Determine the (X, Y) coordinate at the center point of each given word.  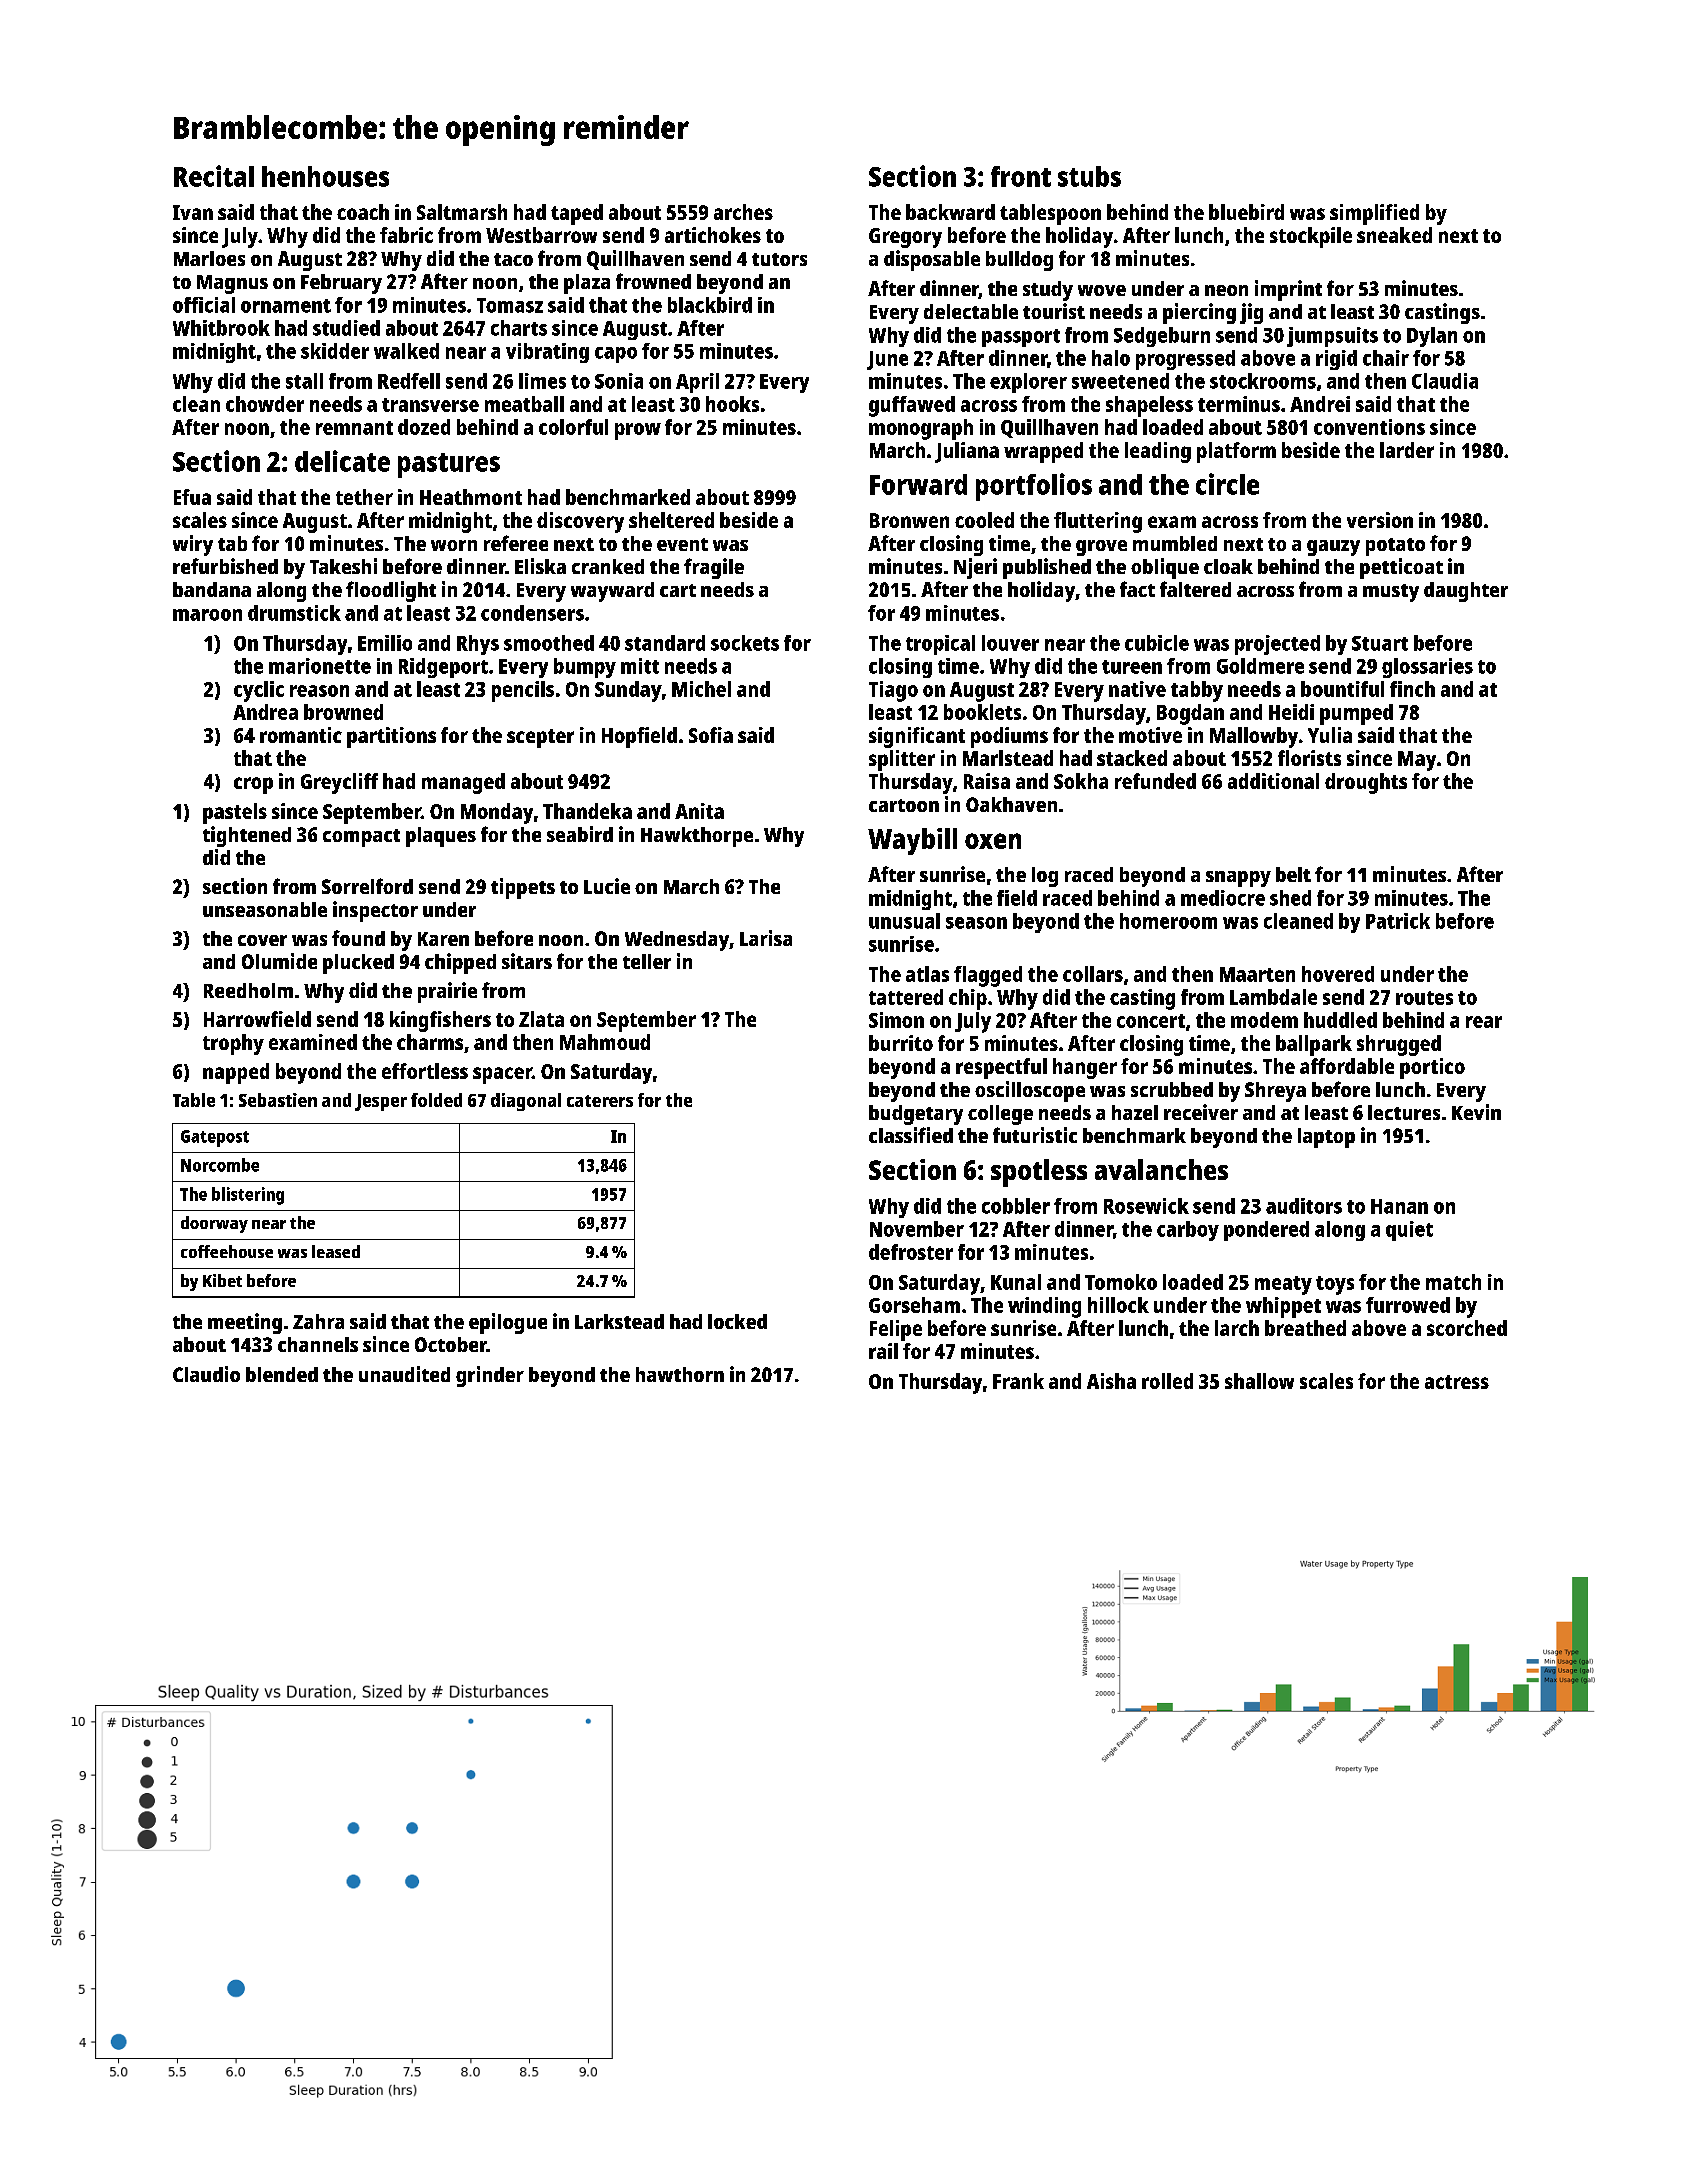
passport (1021, 338)
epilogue (508, 1323)
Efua (192, 497)
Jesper (381, 1102)
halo (1111, 358)
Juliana (967, 452)
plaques (441, 837)
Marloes (209, 258)
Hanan (1399, 1206)
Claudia (1445, 381)
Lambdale (1273, 997)
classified (911, 1135)
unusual (904, 921)
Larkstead (619, 1321)
